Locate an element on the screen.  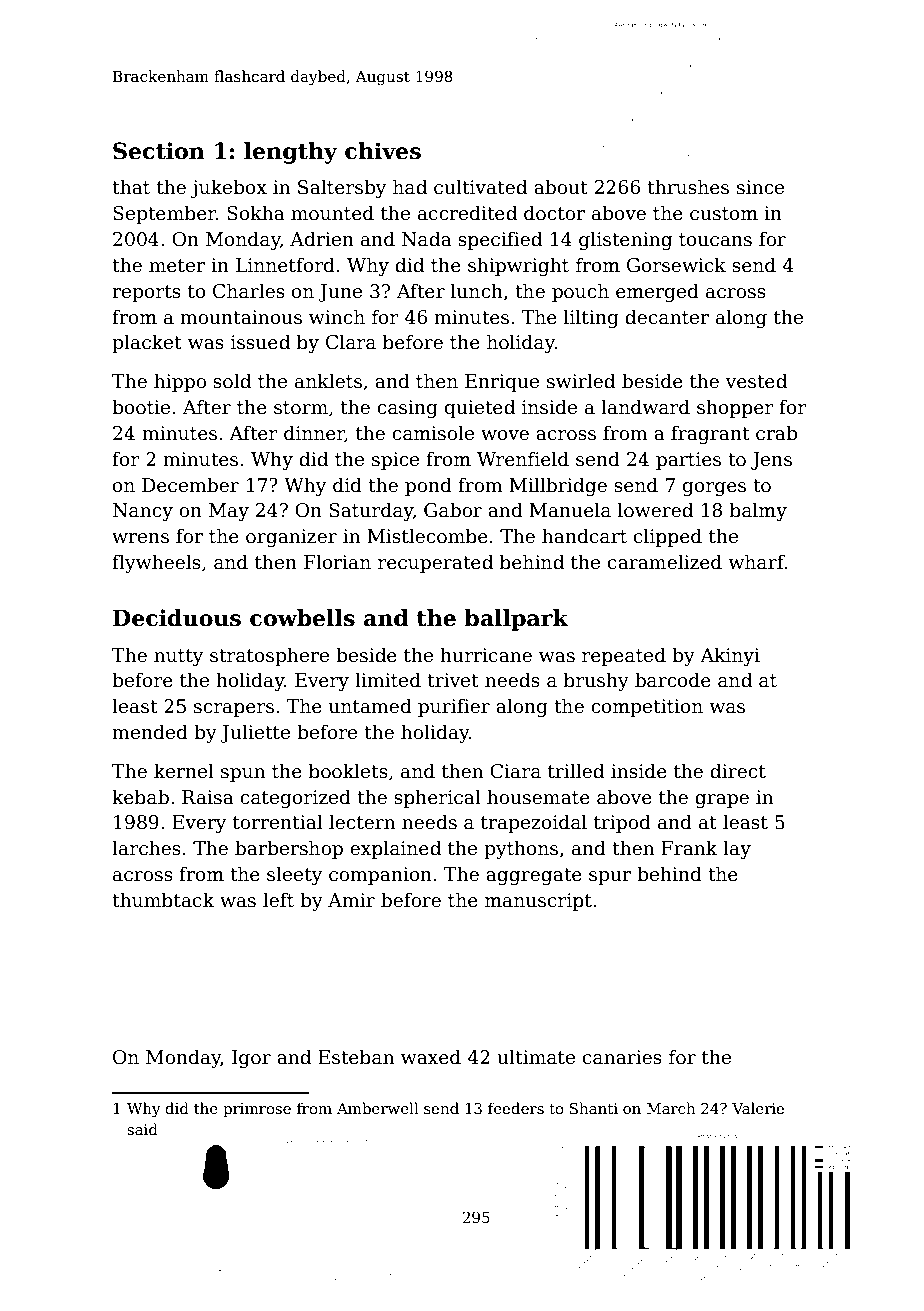
wove is located at coordinates (505, 435).
